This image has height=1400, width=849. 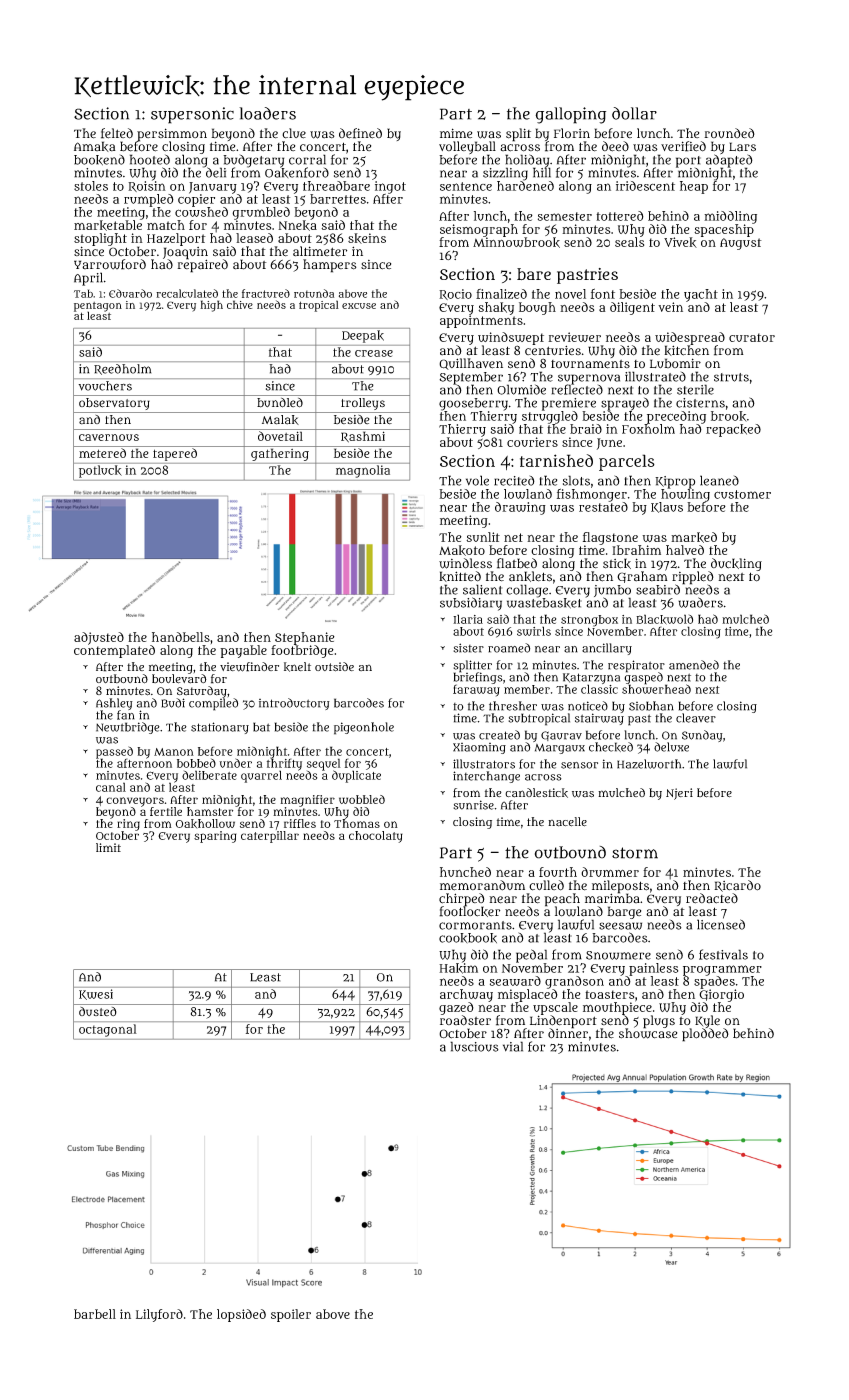 I want to click on recited, so click(x=514, y=480).
